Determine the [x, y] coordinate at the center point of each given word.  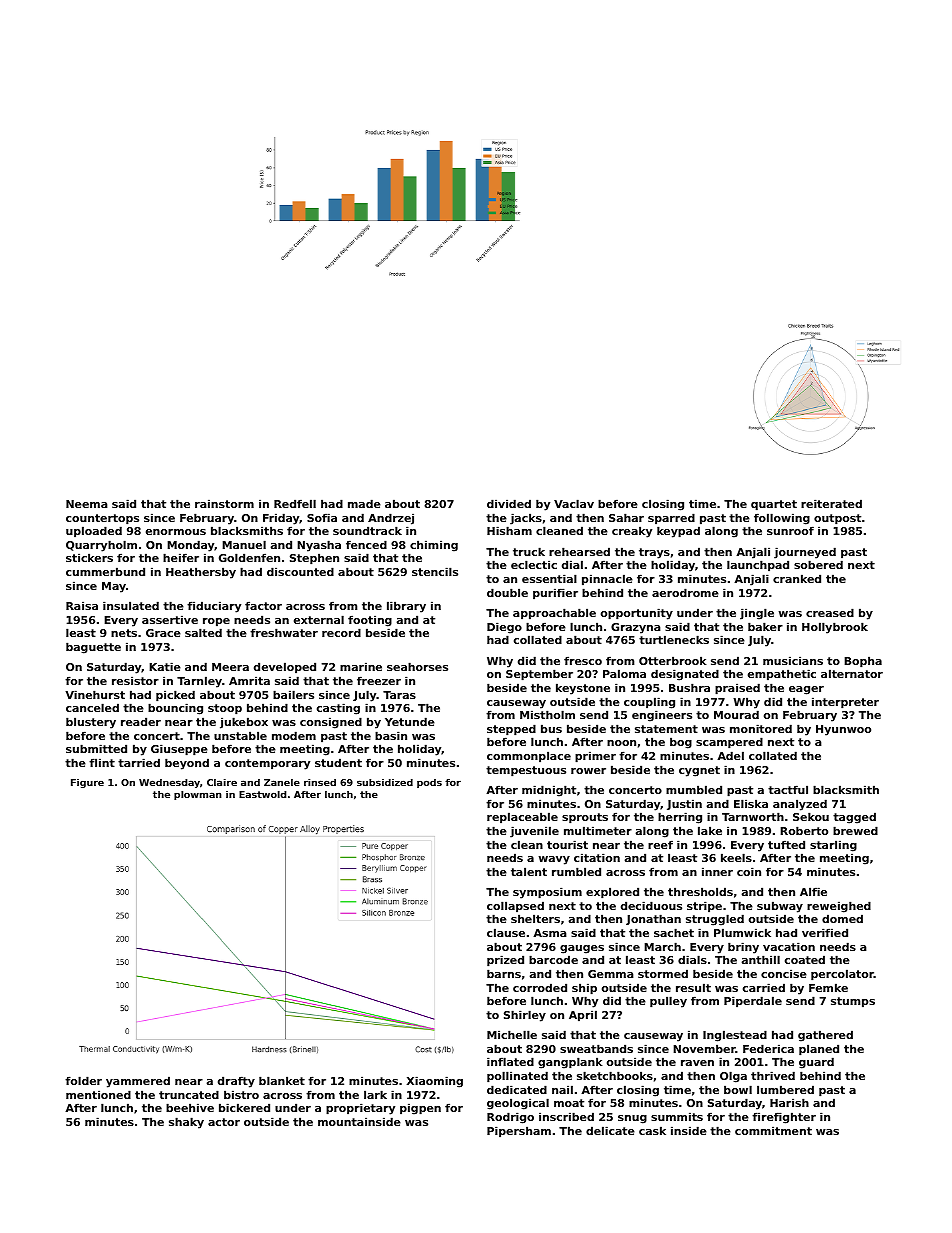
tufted [786, 844]
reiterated [831, 503]
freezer [379, 680]
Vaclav [574, 503]
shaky [186, 1123]
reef [660, 844]
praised [737, 689]
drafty [236, 1082]
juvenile [534, 832]
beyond [187, 764]
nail [562, 1089]
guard [816, 1063]
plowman [198, 795]
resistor [135, 680]
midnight [549, 791]
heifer [181, 557]
